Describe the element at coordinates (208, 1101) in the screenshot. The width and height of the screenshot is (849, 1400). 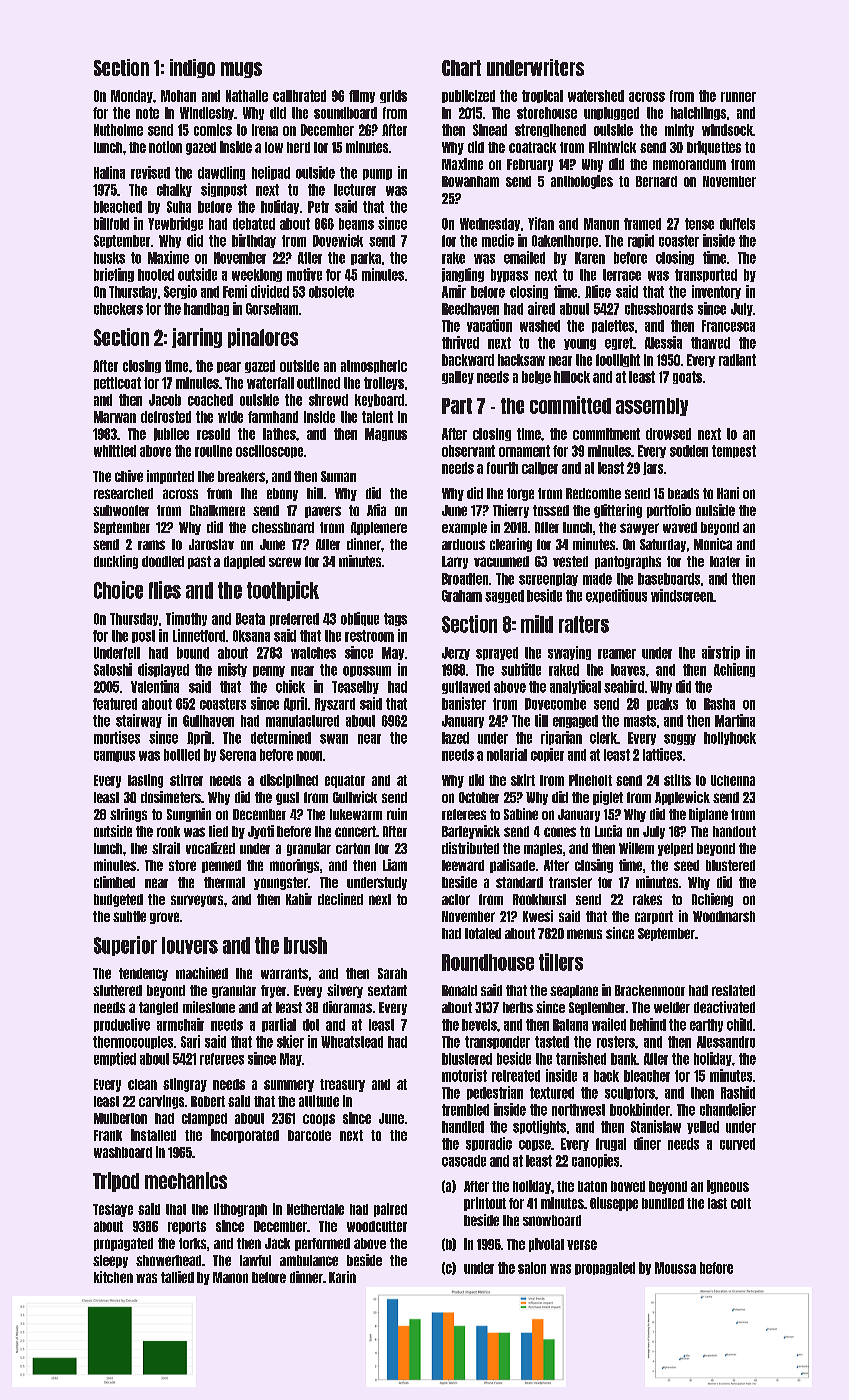
I see `Robert` at that location.
